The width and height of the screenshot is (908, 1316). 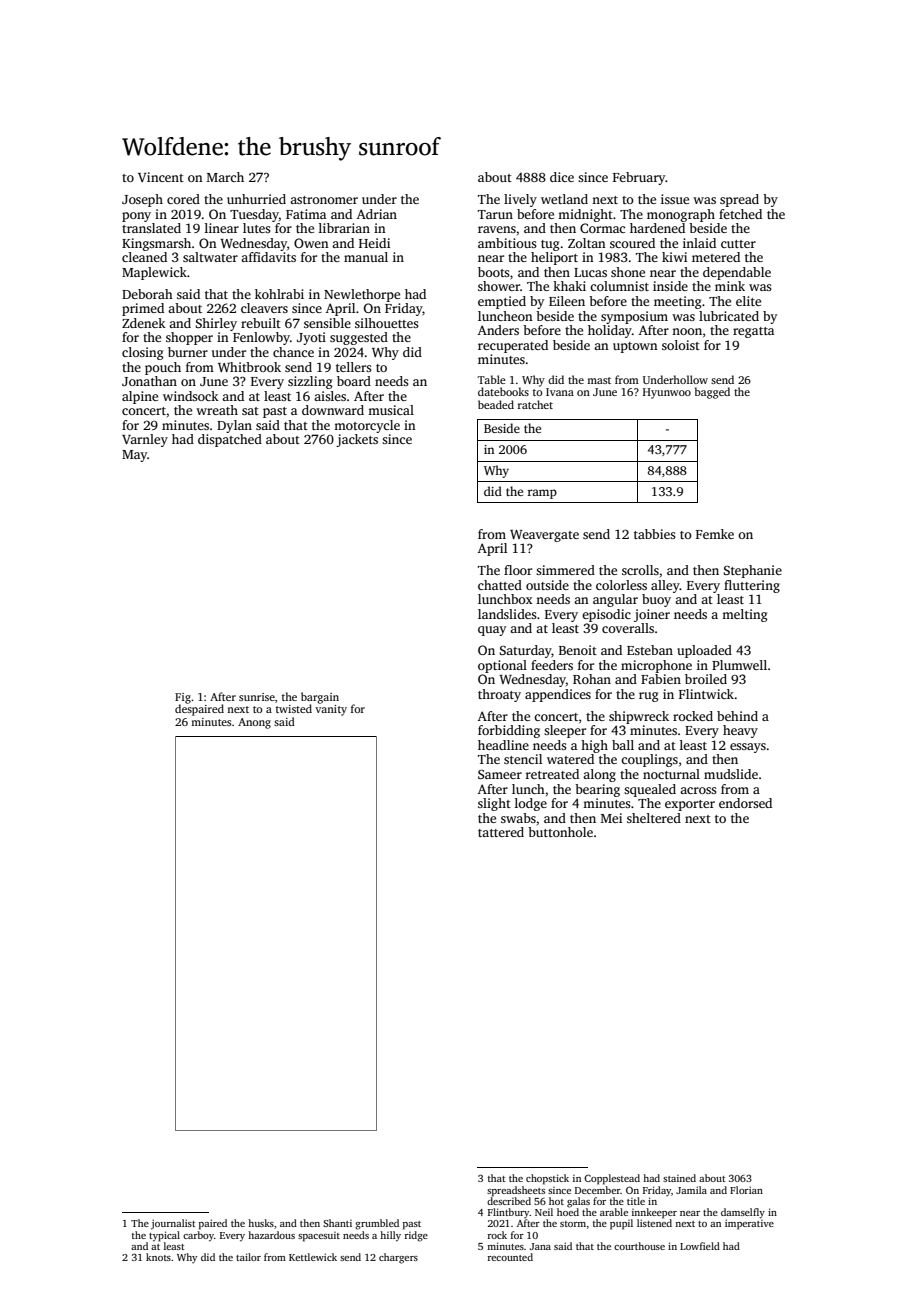 I want to click on chopstick, so click(x=547, y=1179).
